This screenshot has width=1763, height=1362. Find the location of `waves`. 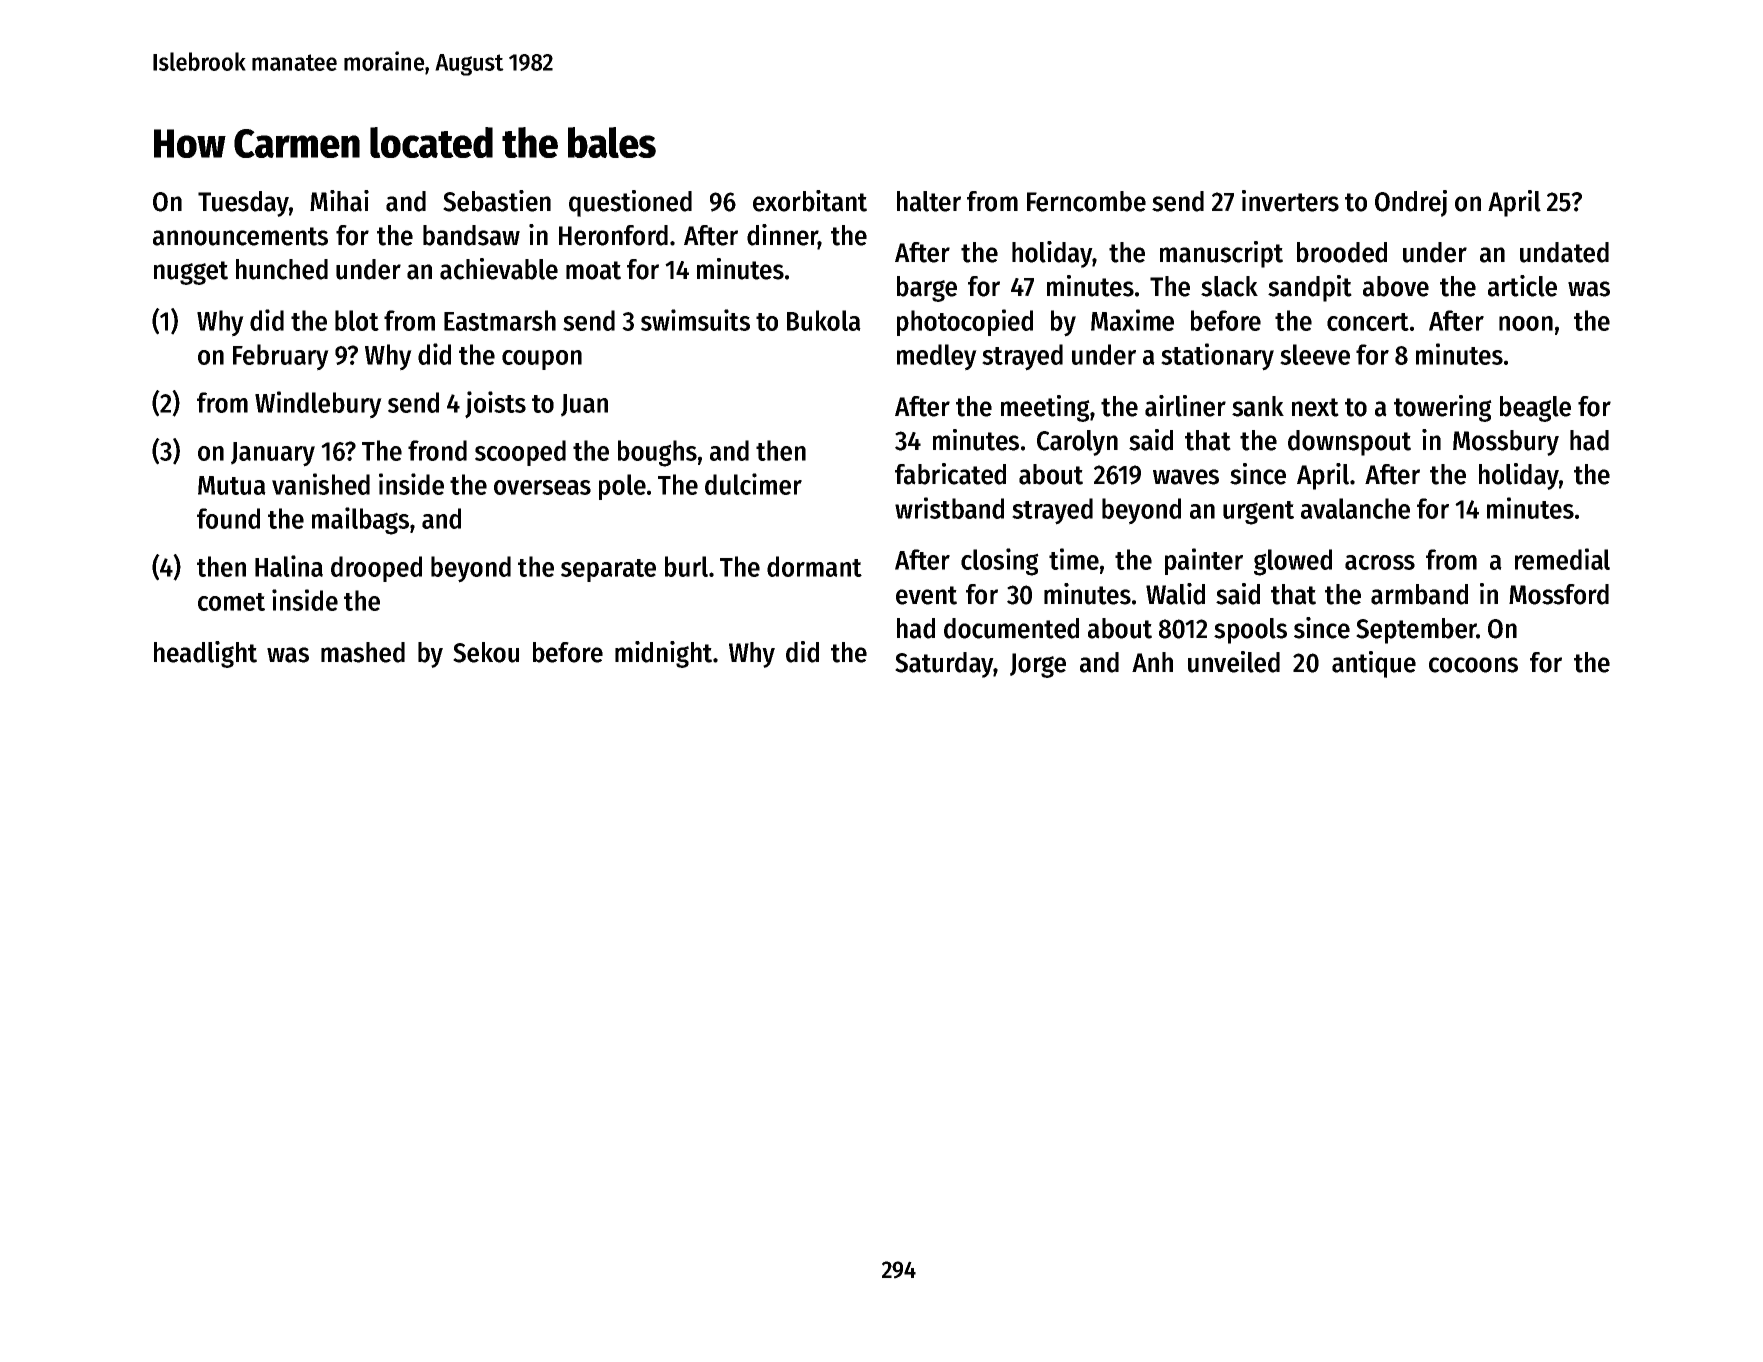

waves is located at coordinates (1186, 477).
